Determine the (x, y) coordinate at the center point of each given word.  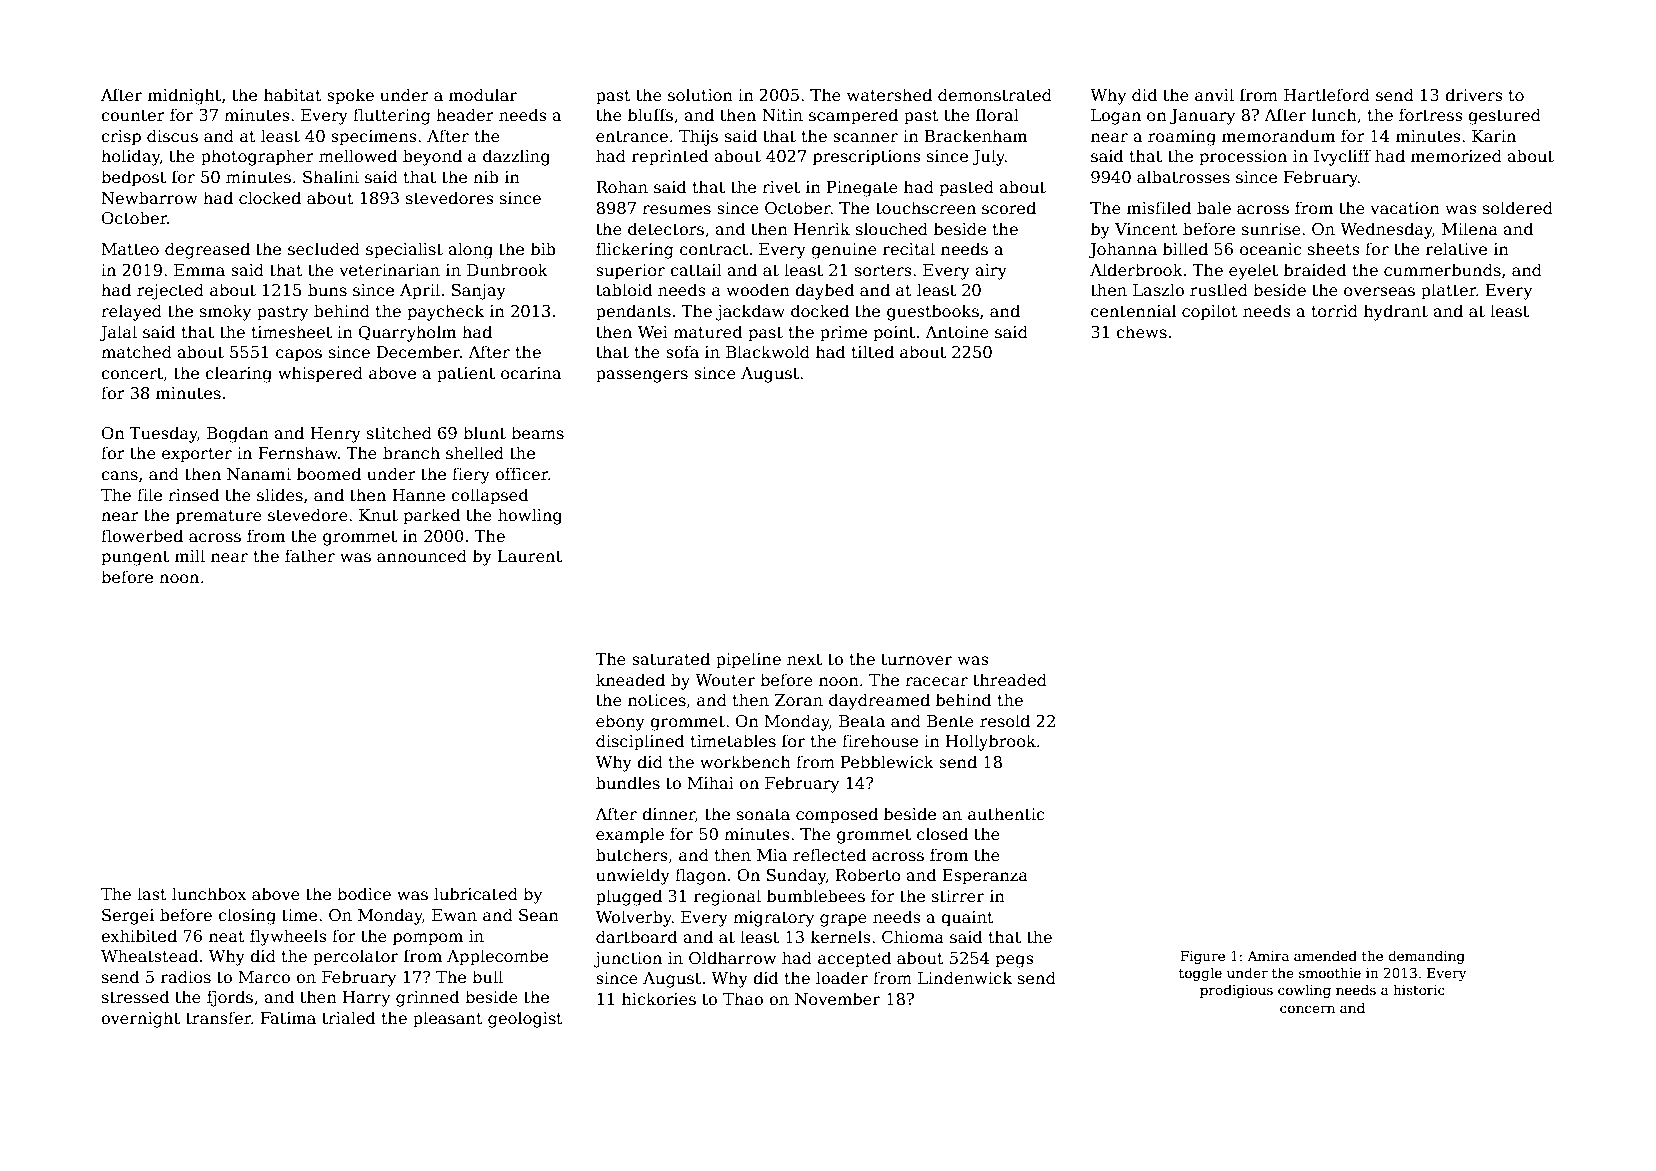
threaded (1010, 680)
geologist (525, 1019)
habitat (293, 95)
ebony (620, 722)
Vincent (1146, 229)
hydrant (1396, 312)
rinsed (193, 495)
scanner (865, 138)
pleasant (448, 1019)
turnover (916, 660)
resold (1005, 720)
